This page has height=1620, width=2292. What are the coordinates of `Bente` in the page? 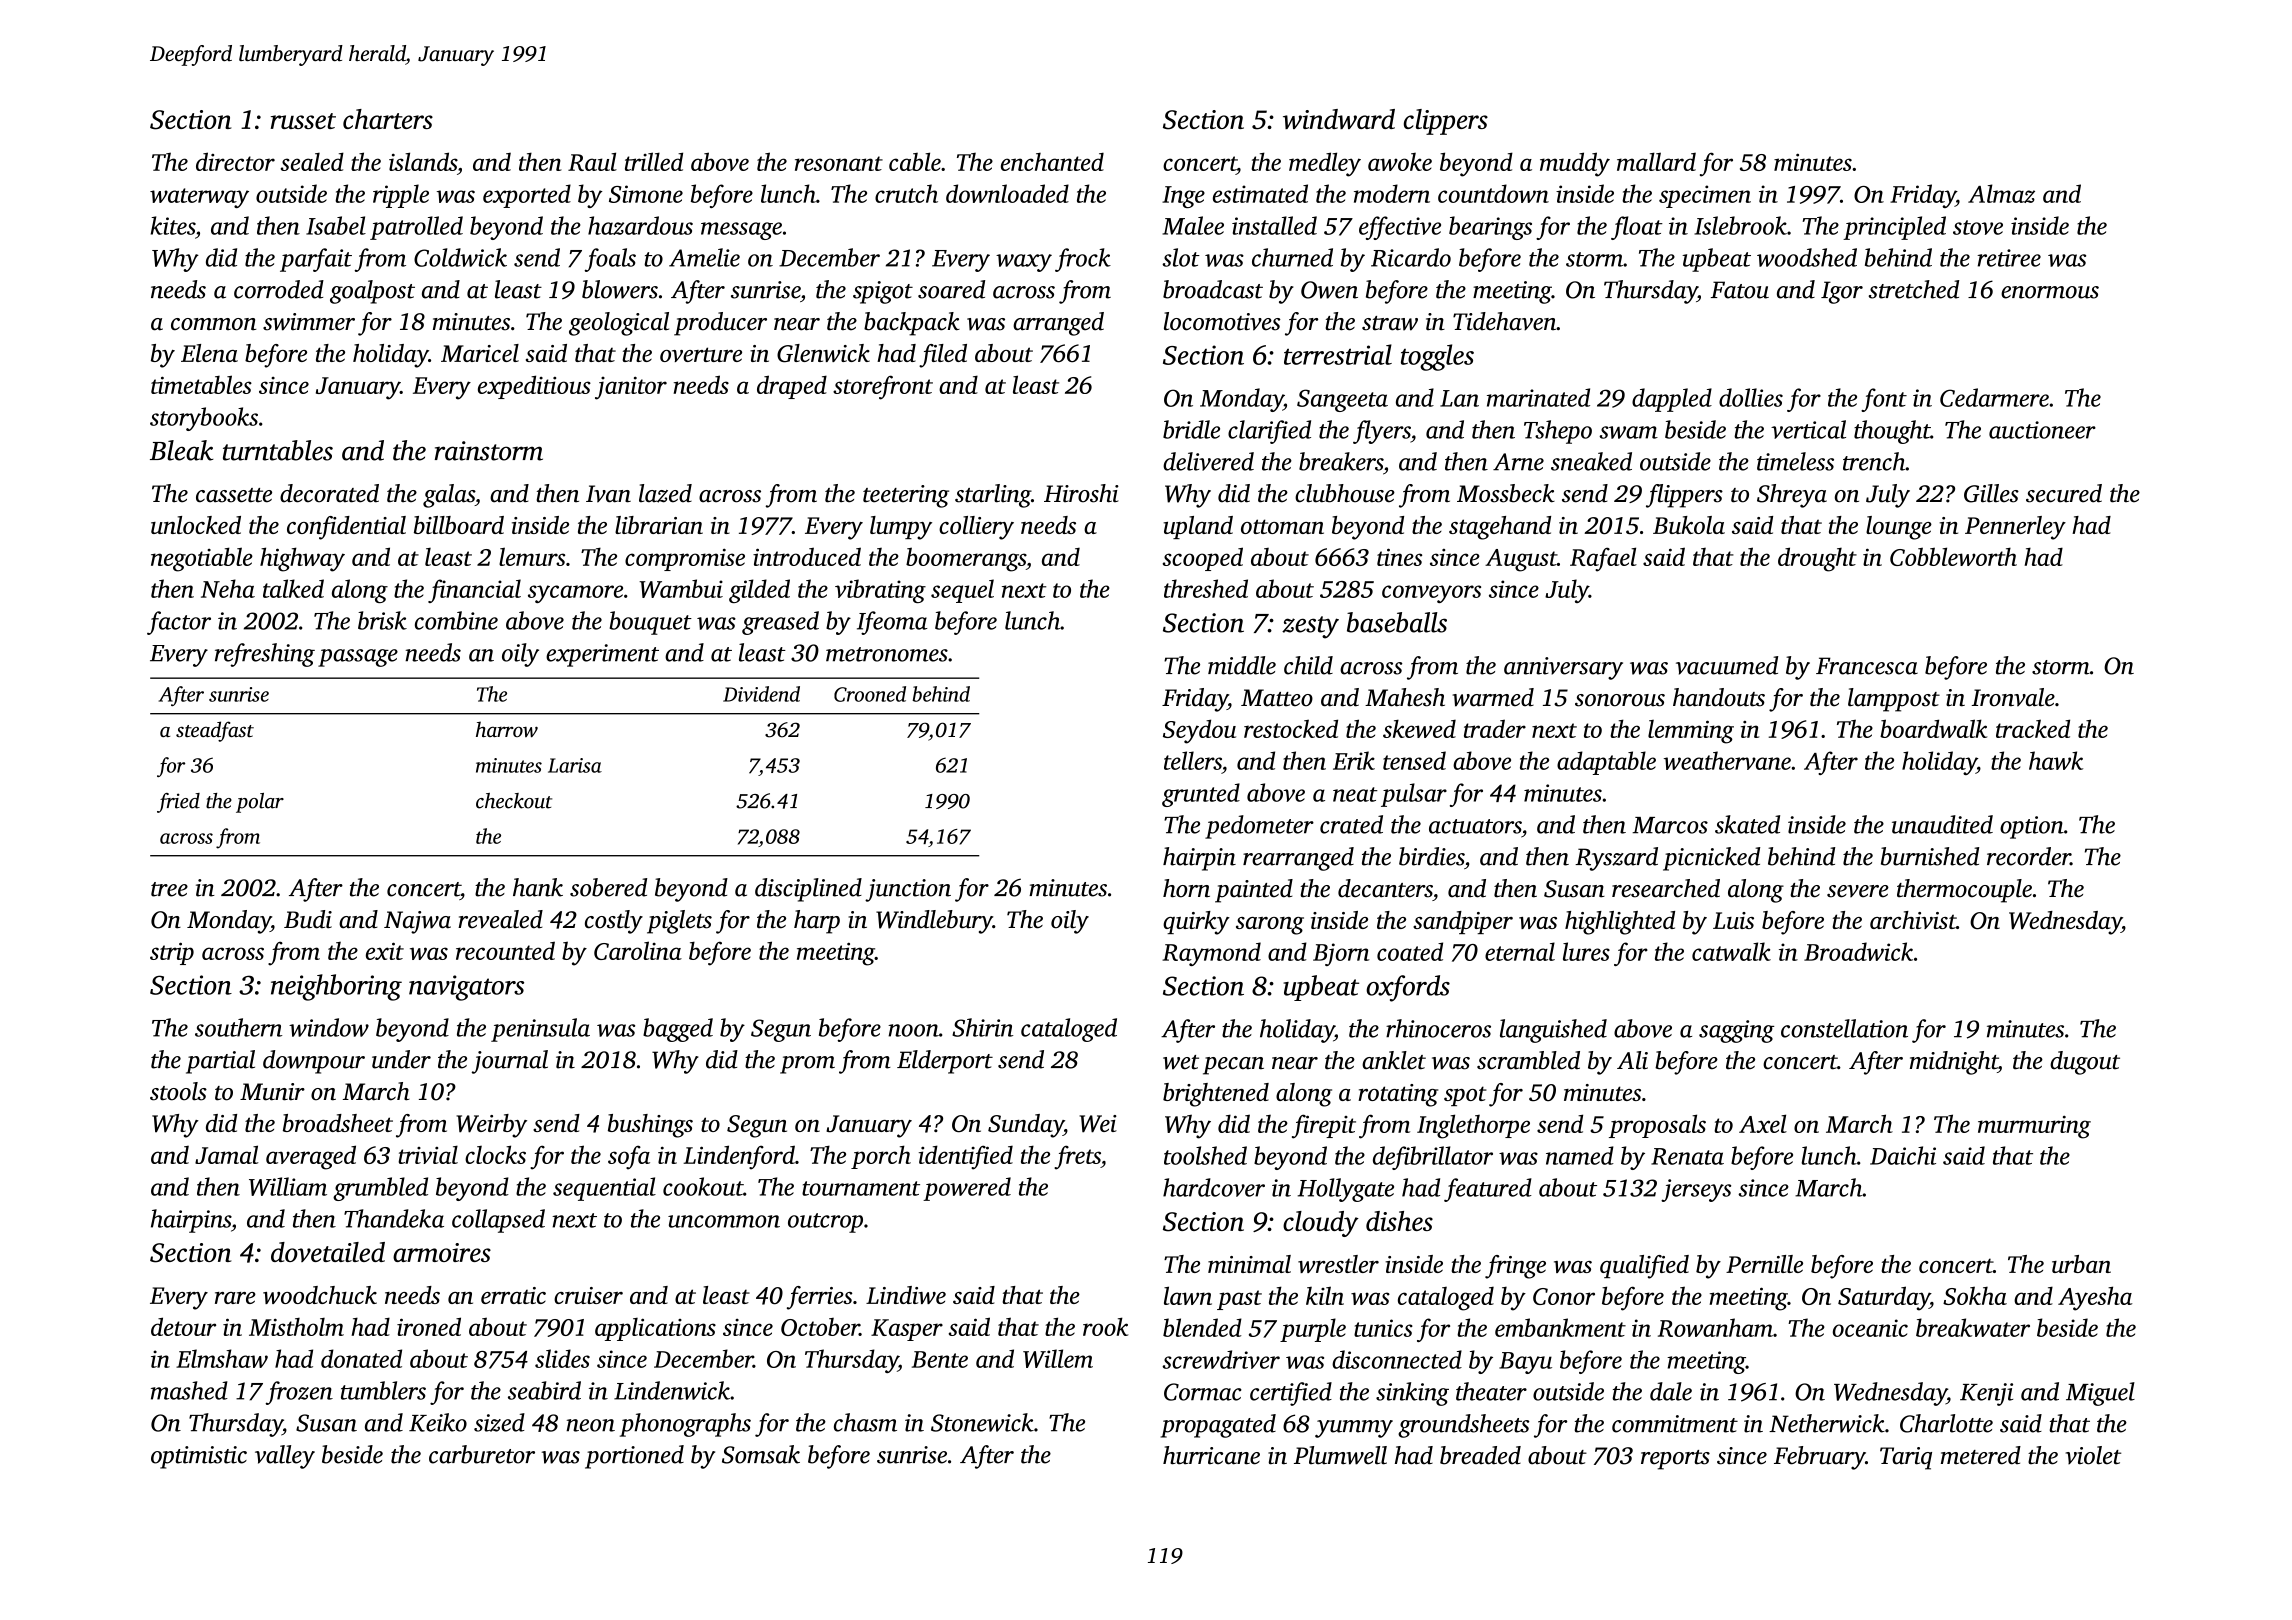 It's located at (940, 1359).
